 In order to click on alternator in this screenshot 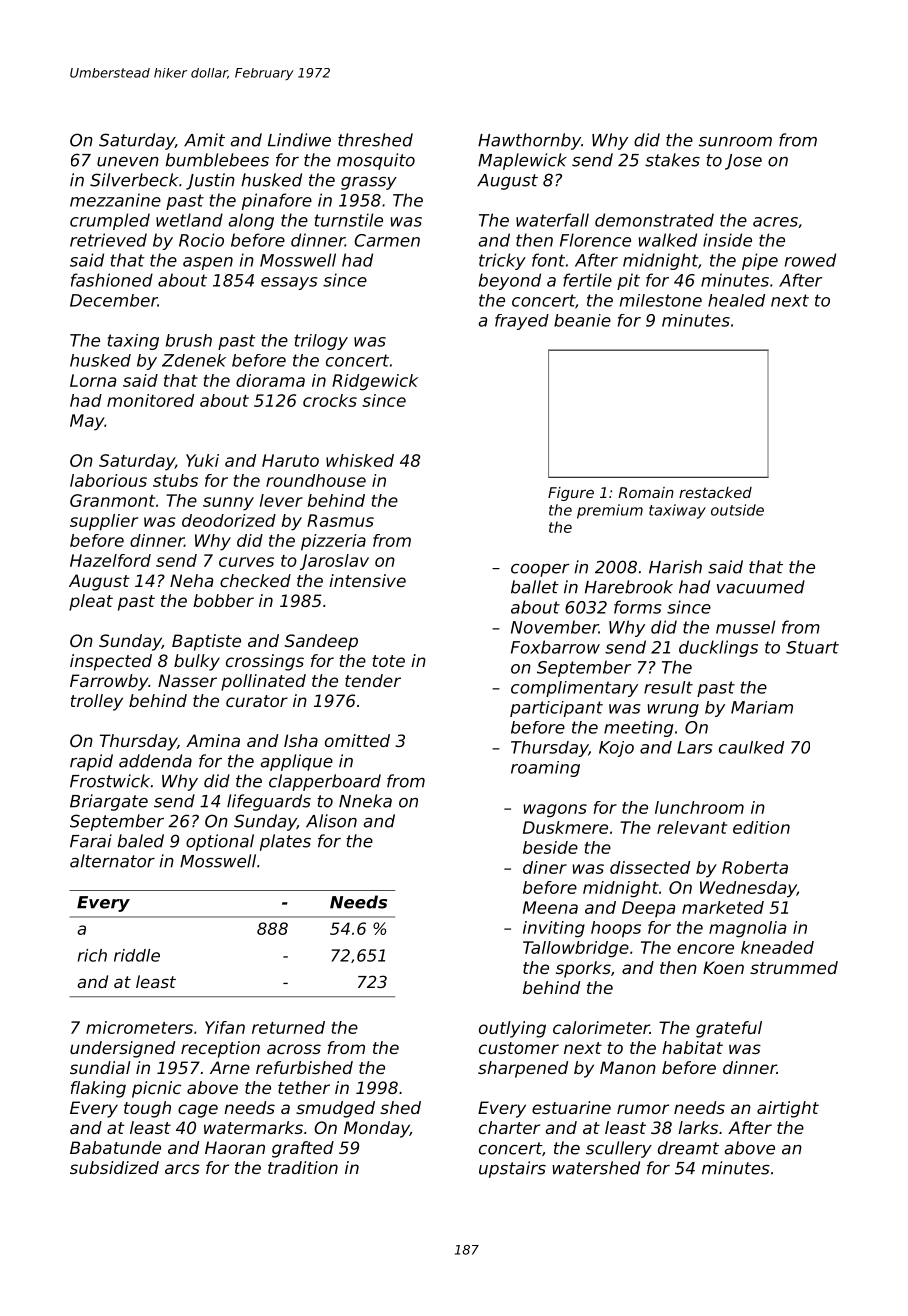, I will do `click(112, 861)`.
